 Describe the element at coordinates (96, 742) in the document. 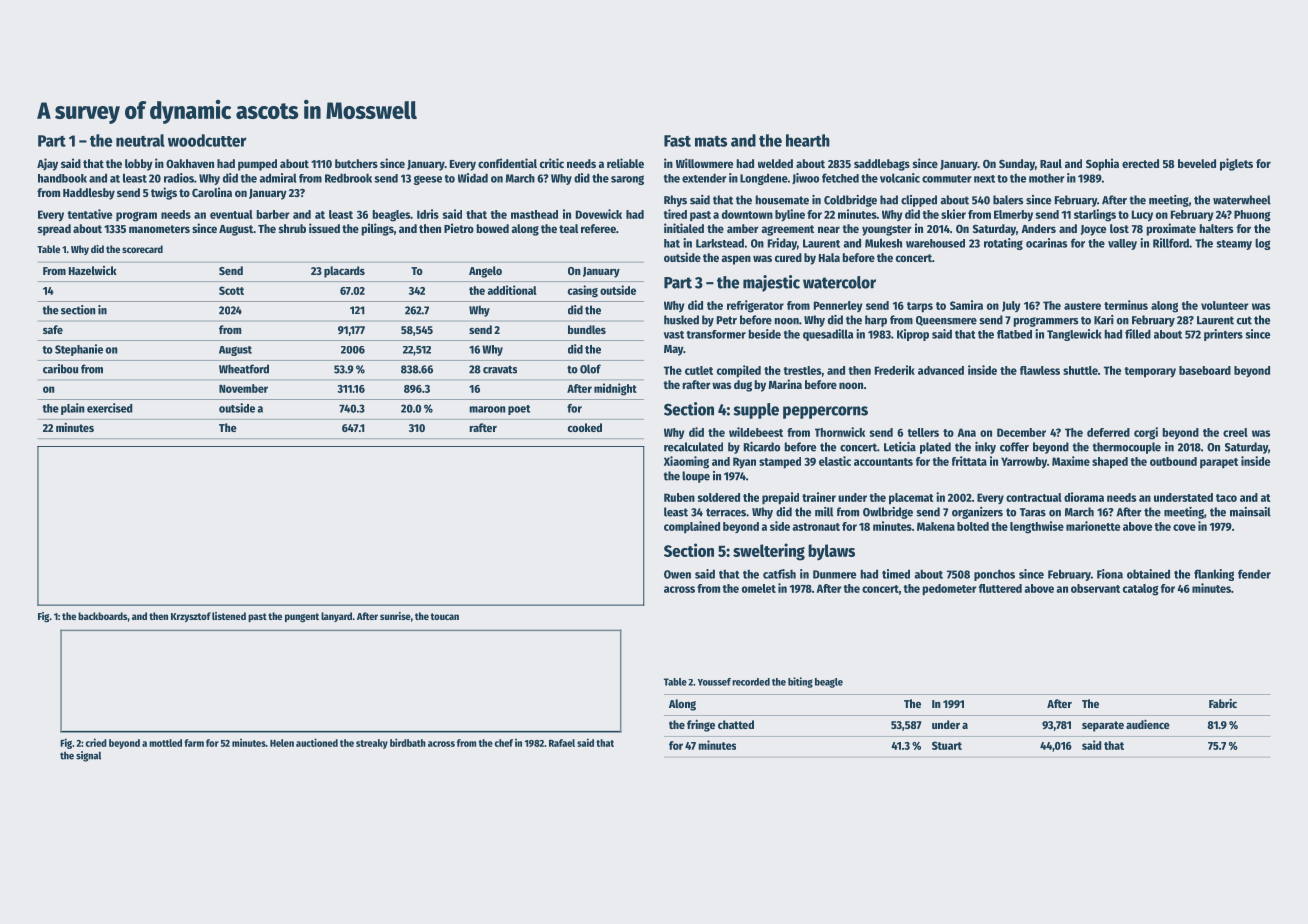

I see `cried` at that location.
